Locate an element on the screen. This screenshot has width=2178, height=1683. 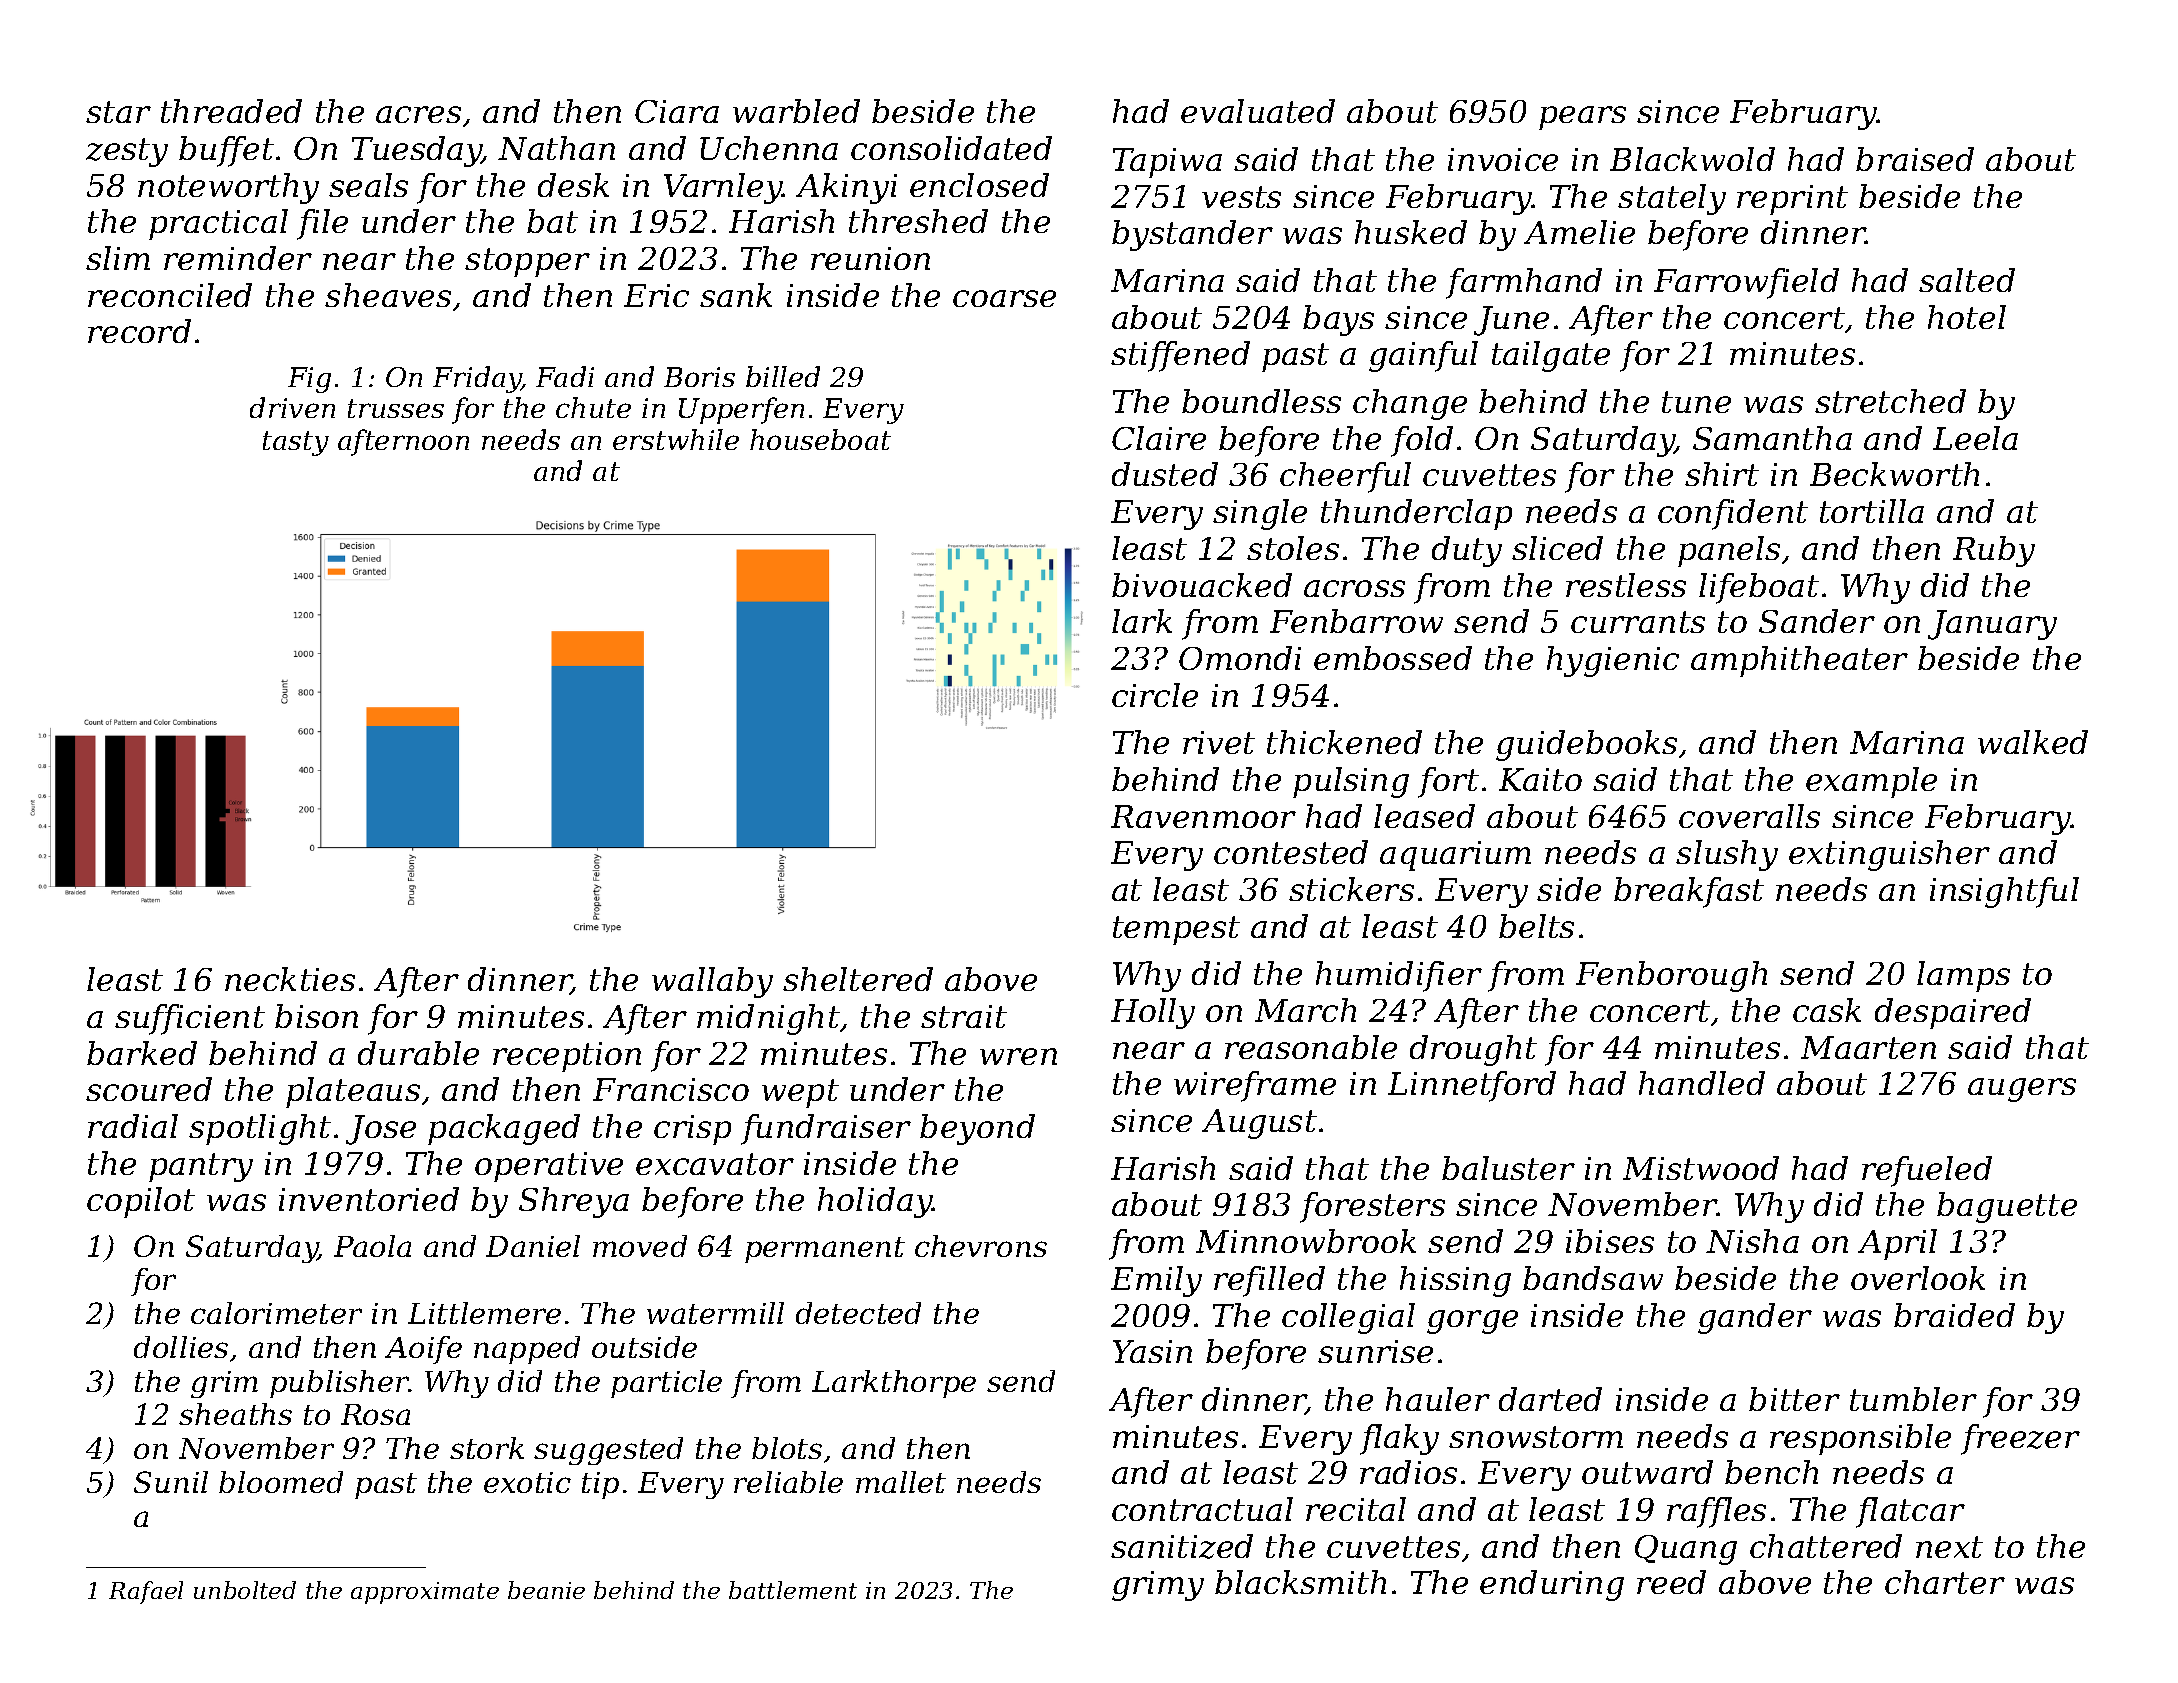
evaluated is located at coordinates (1258, 111).
